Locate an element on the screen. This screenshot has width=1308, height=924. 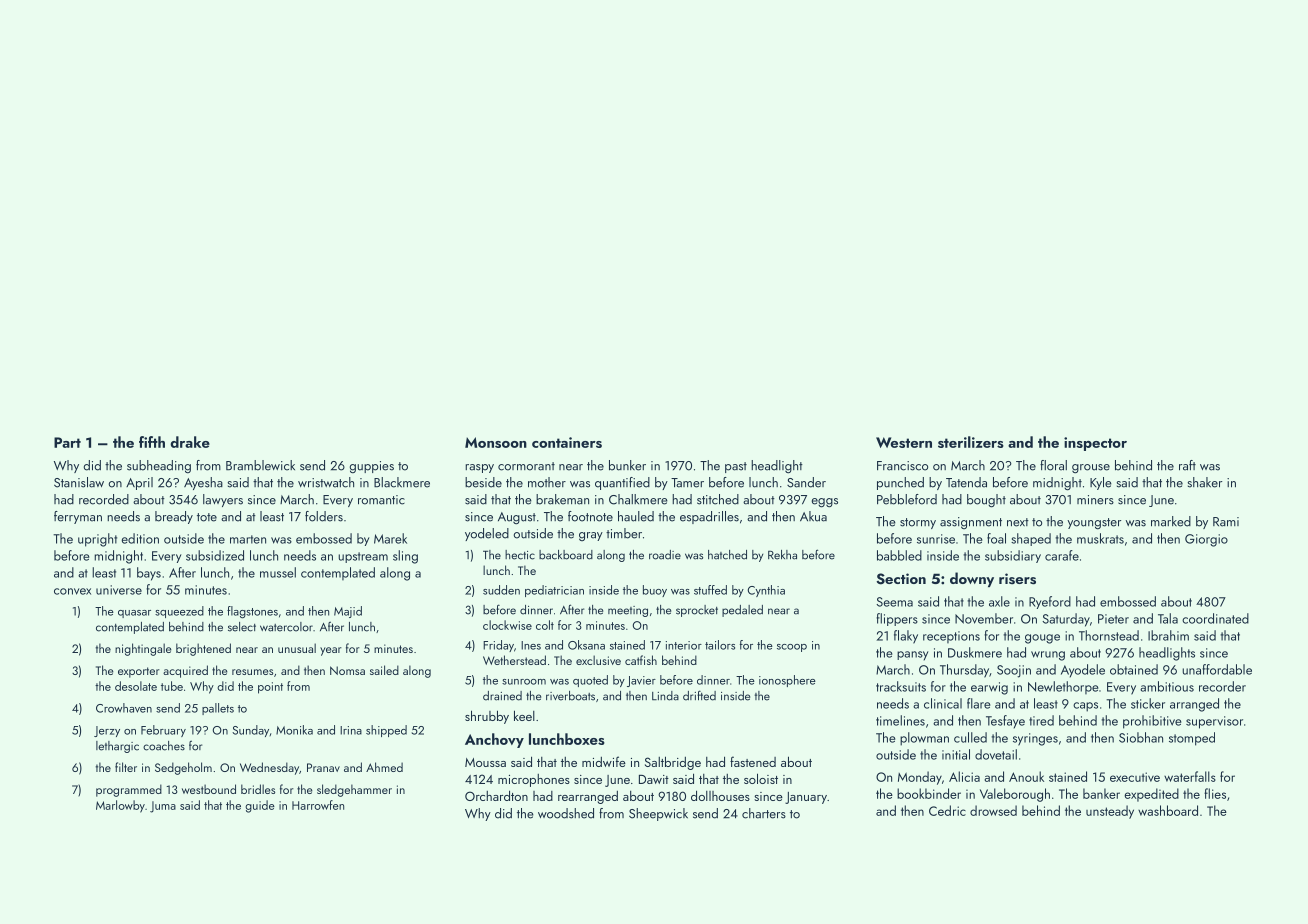
inspector is located at coordinates (1095, 444).
